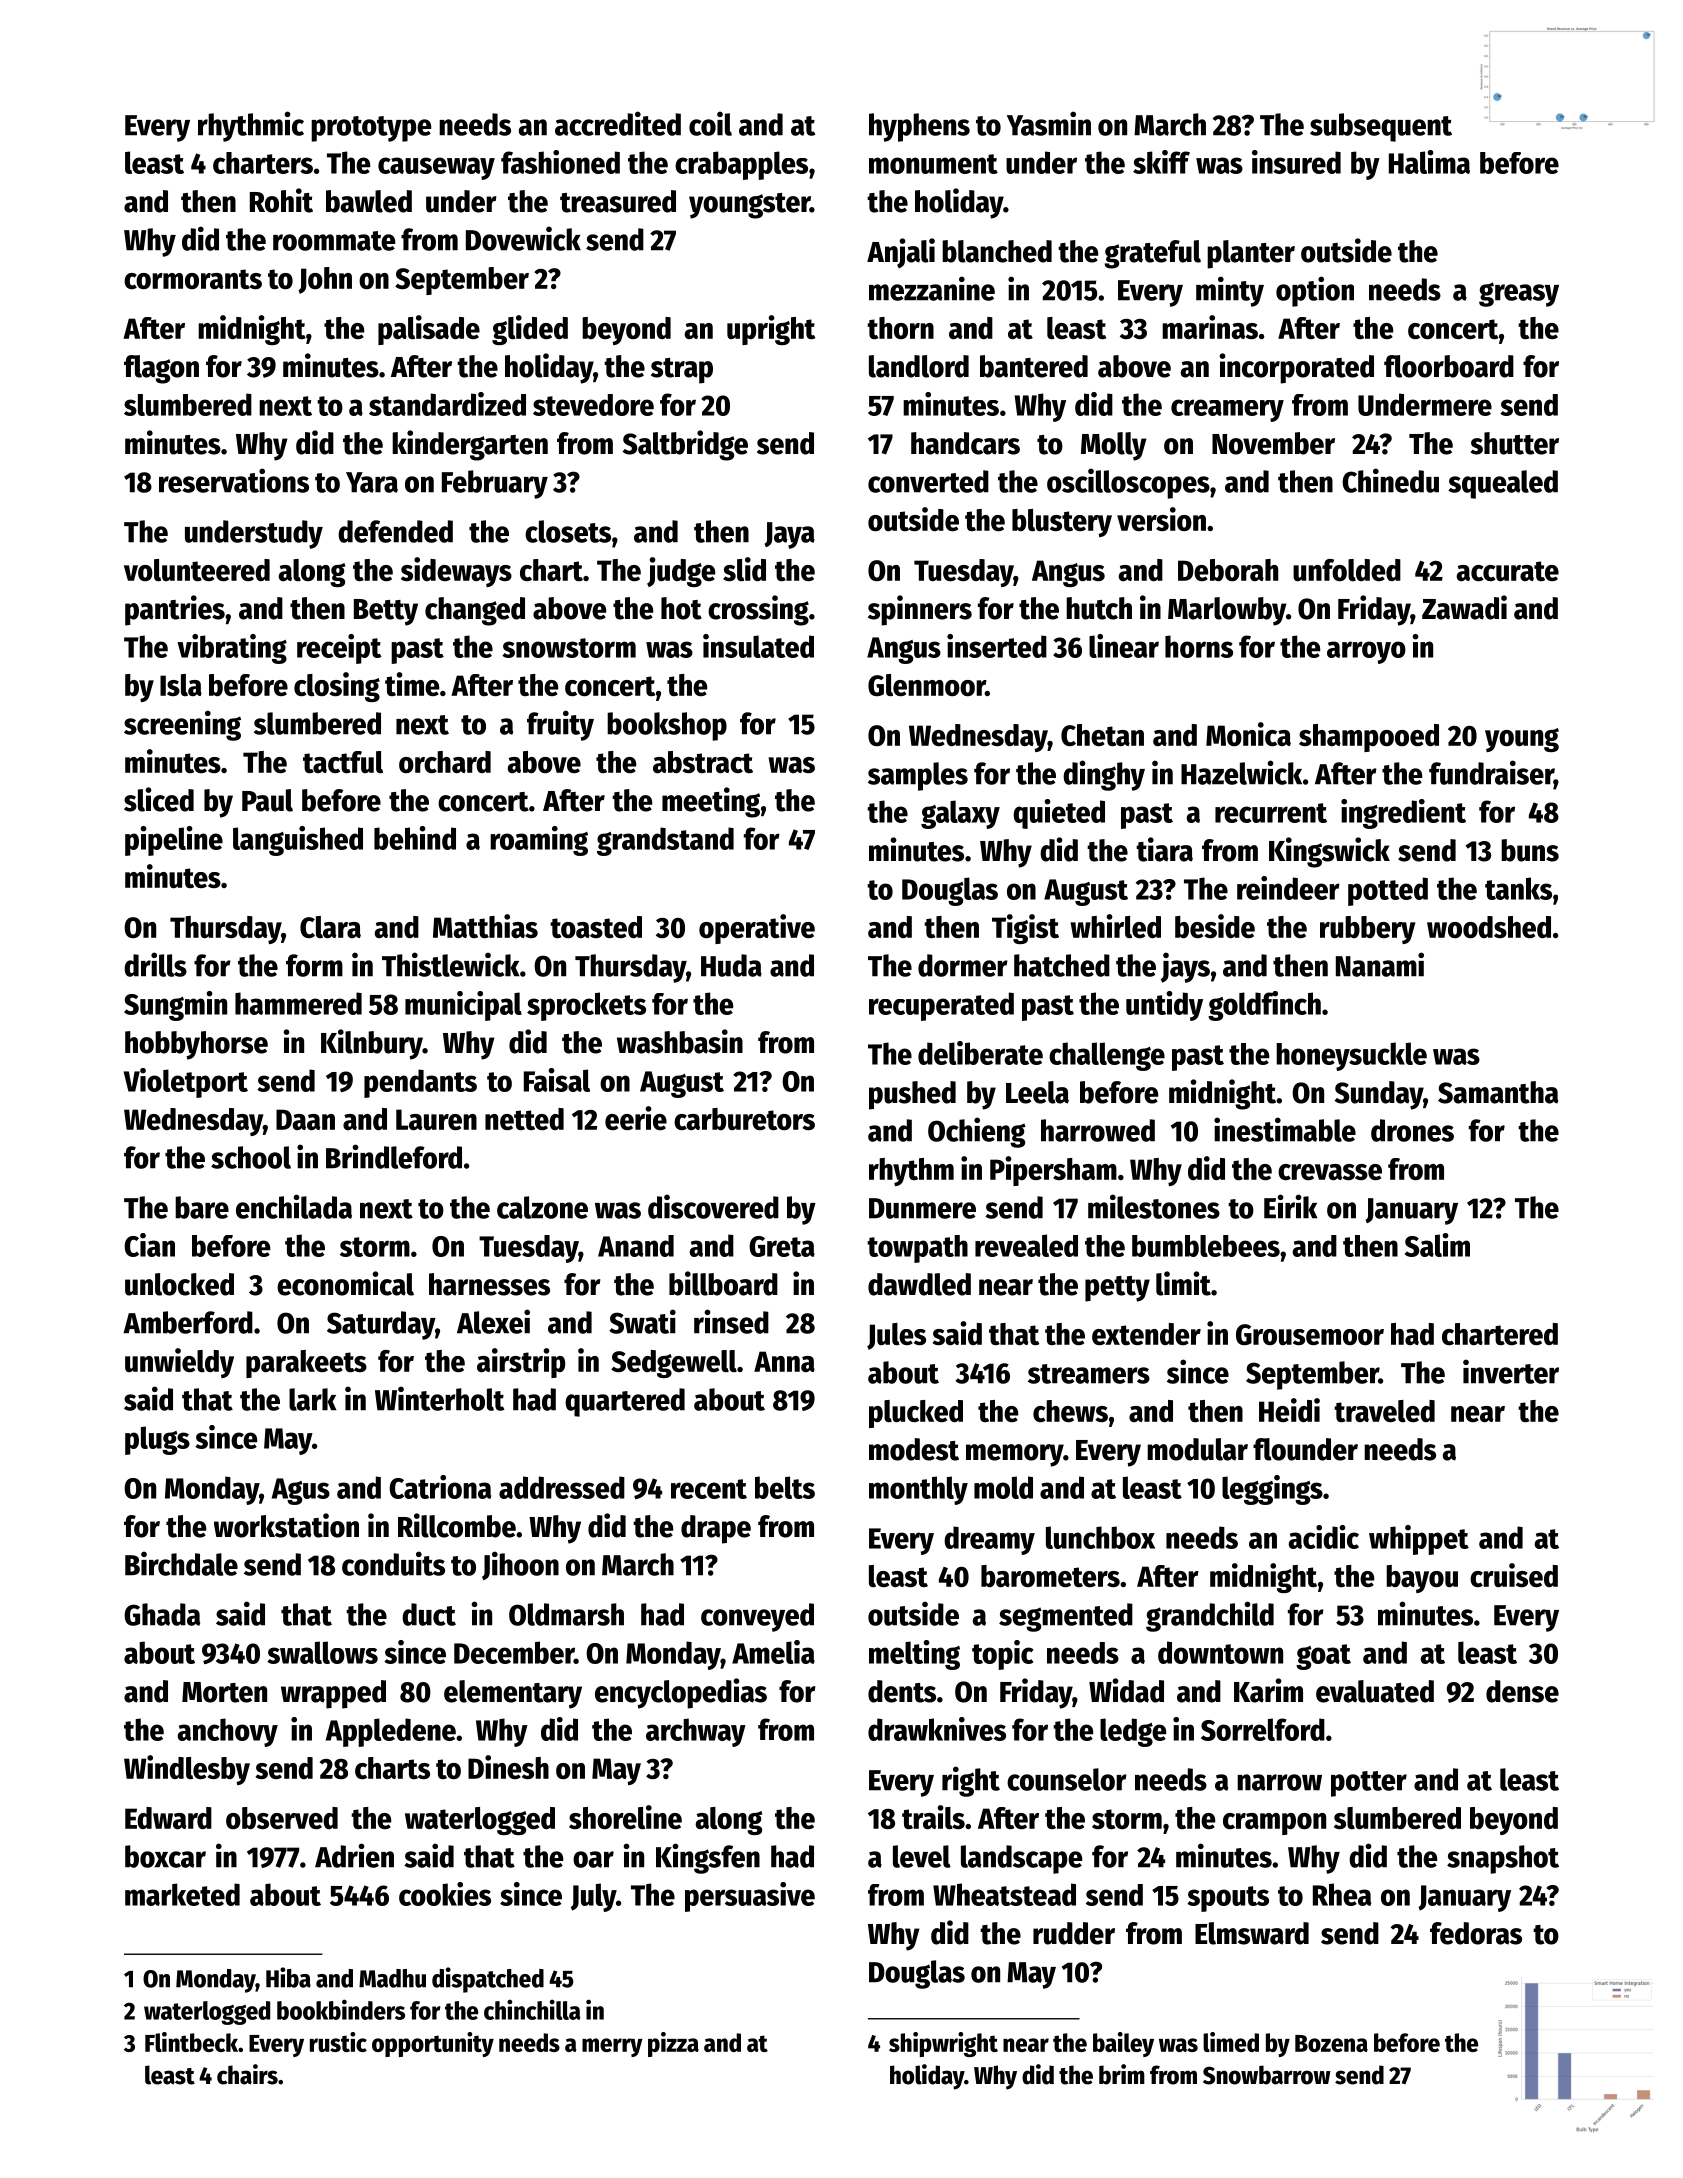  Describe the element at coordinates (1437, 1245) in the image. I see `Salim` at that location.
